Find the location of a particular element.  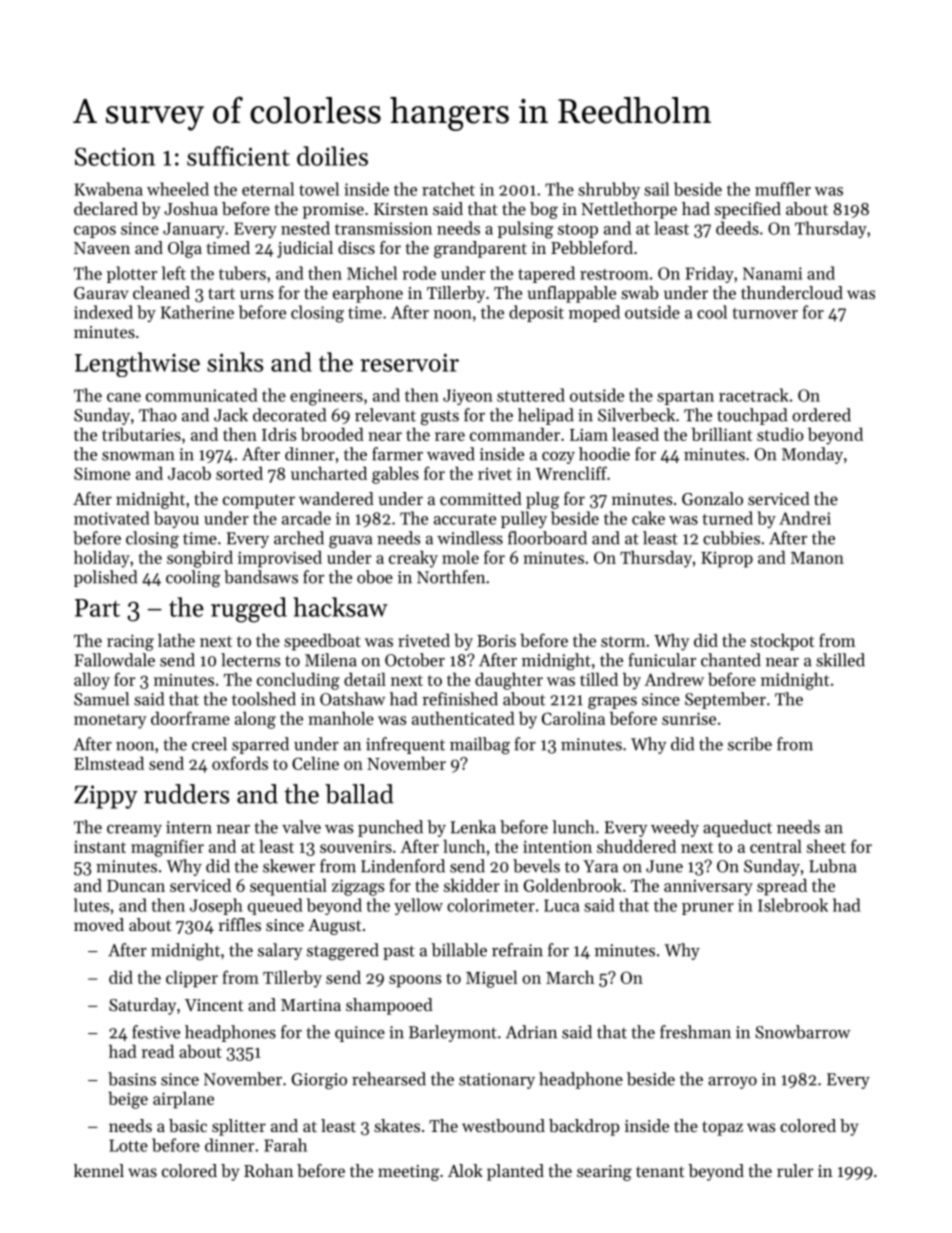

Section is located at coordinates (115, 156).
